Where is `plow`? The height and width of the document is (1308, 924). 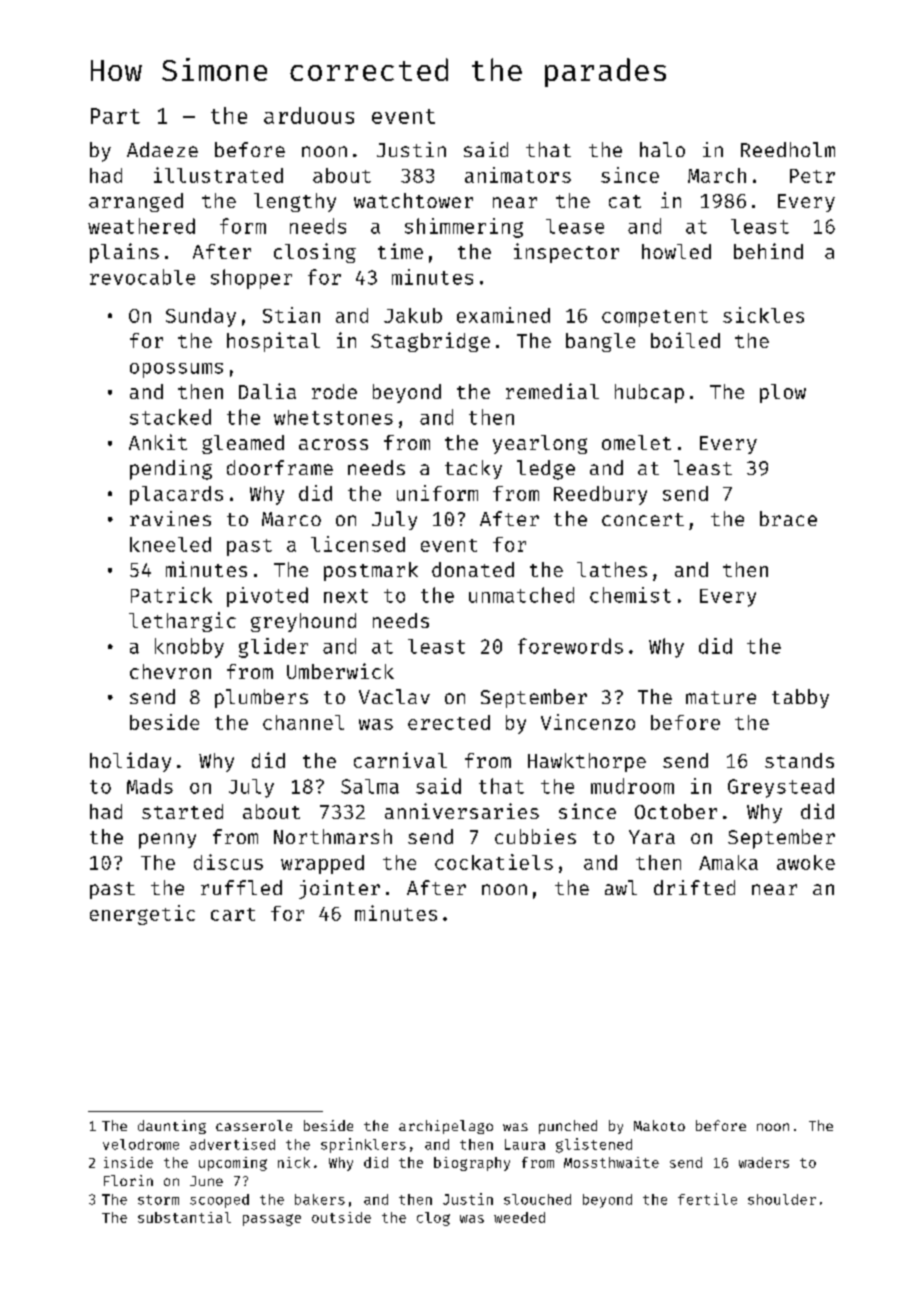
plow is located at coordinates (783, 393).
